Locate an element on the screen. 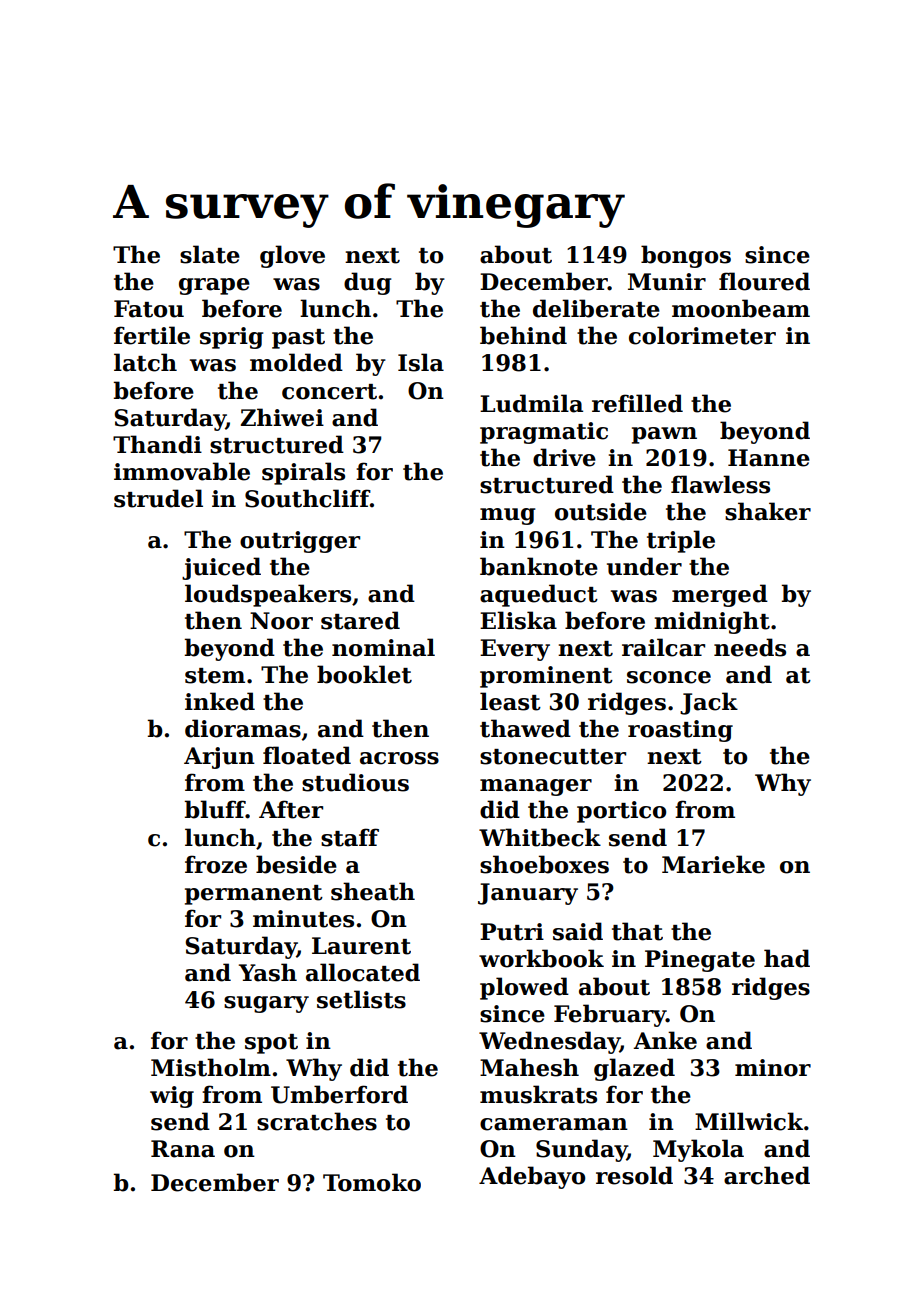  slate is located at coordinates (210, 254).
